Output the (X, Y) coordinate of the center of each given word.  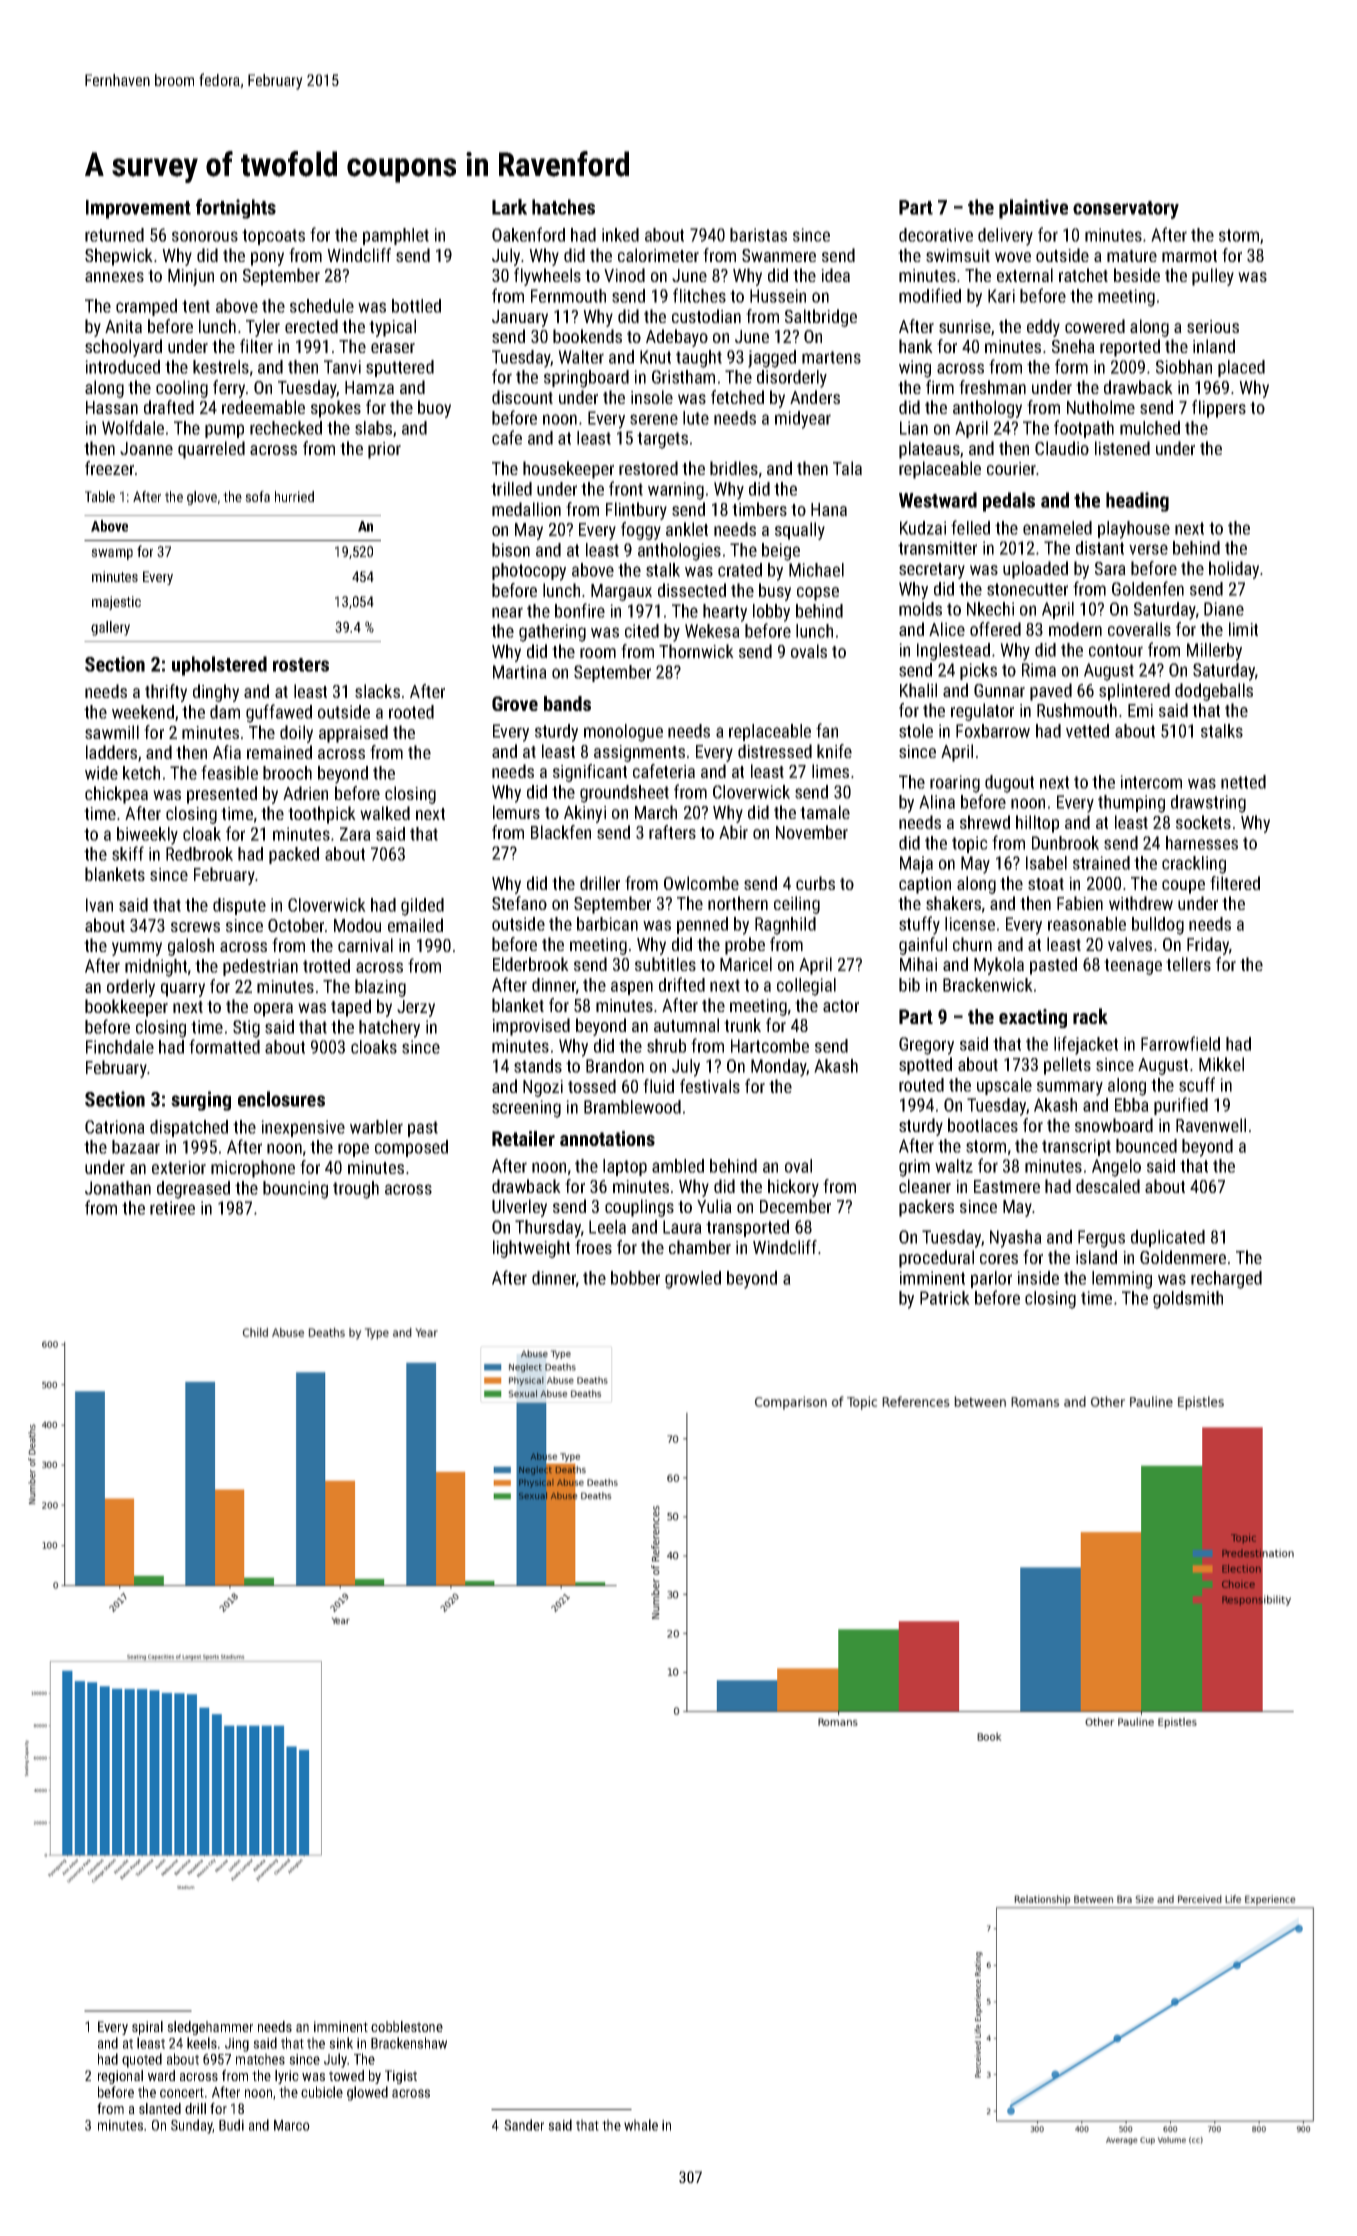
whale (641, 2125)
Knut (655, 357)
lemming (1122, 1280)
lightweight (531, 1249)
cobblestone (407, 2026)
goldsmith (1188, 1300)
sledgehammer (210, 2028)
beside (1137, 275)
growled (693, 1280)
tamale (825, 812)
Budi (231, 2125)
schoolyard (123, 348)
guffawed (279, 713)
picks (978, 671)
